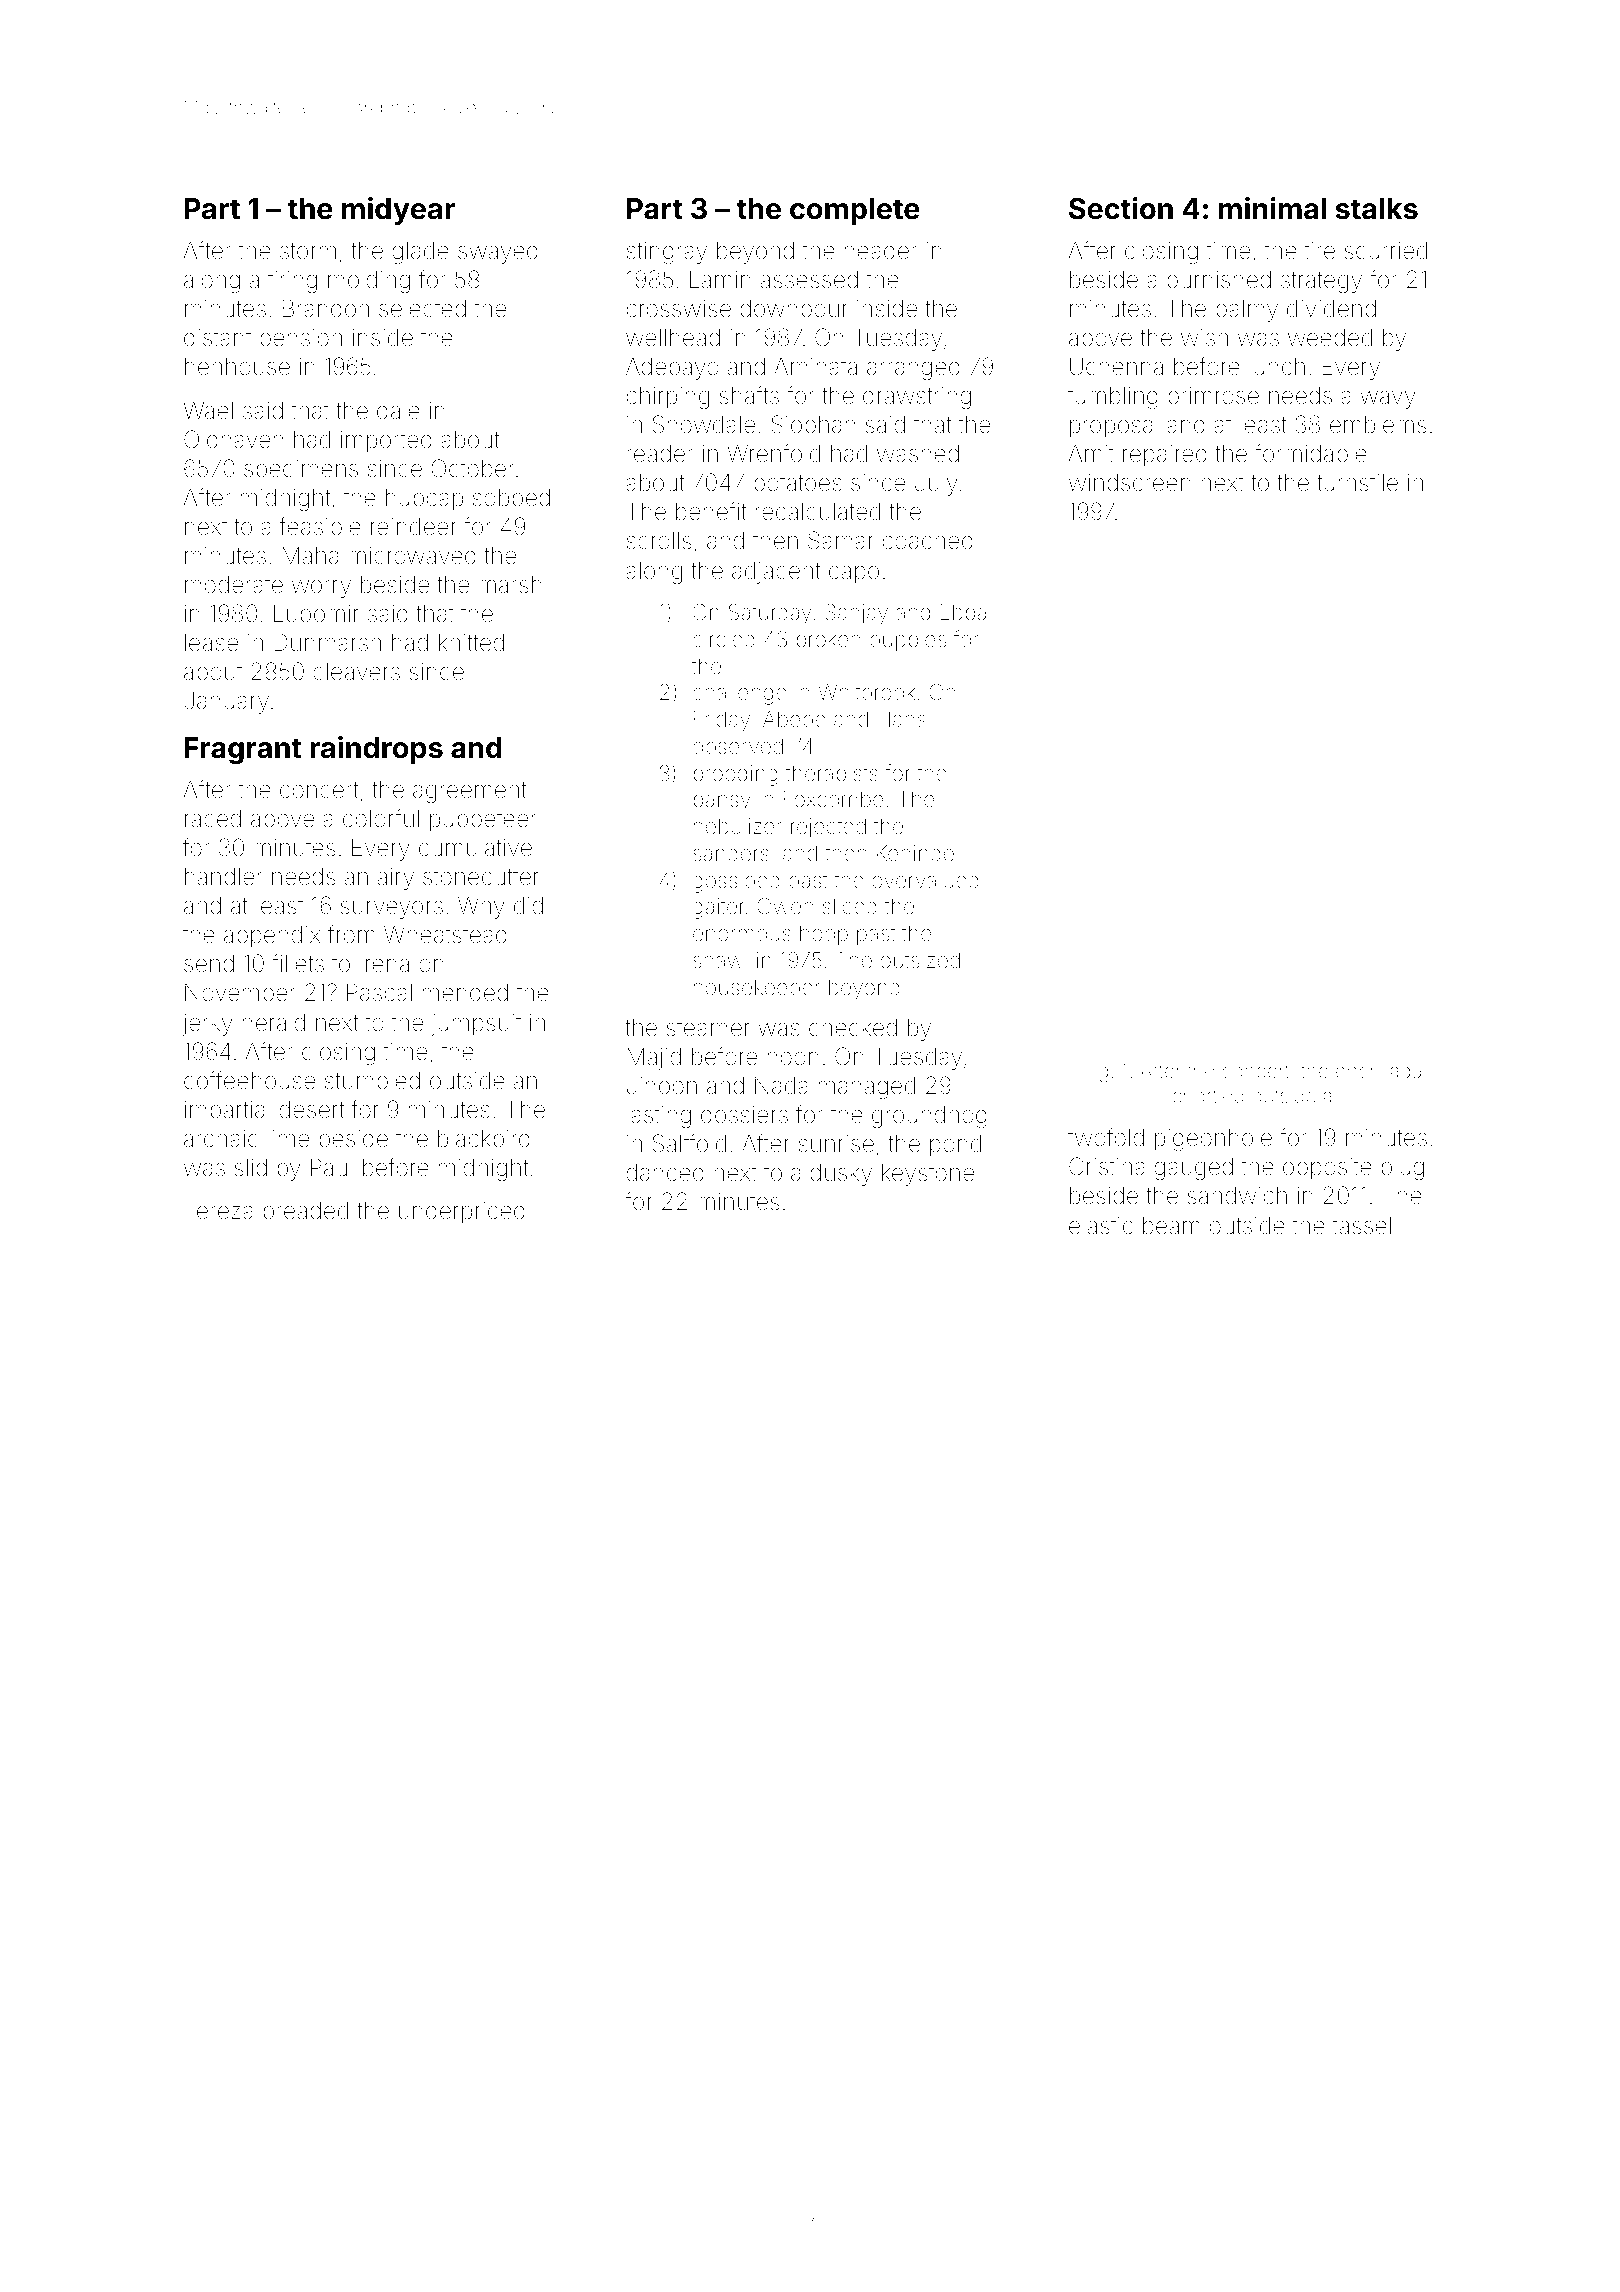  What do you see at coordinates (472, 468) in the page?
I see `October` at bounding box center [472, 468].
